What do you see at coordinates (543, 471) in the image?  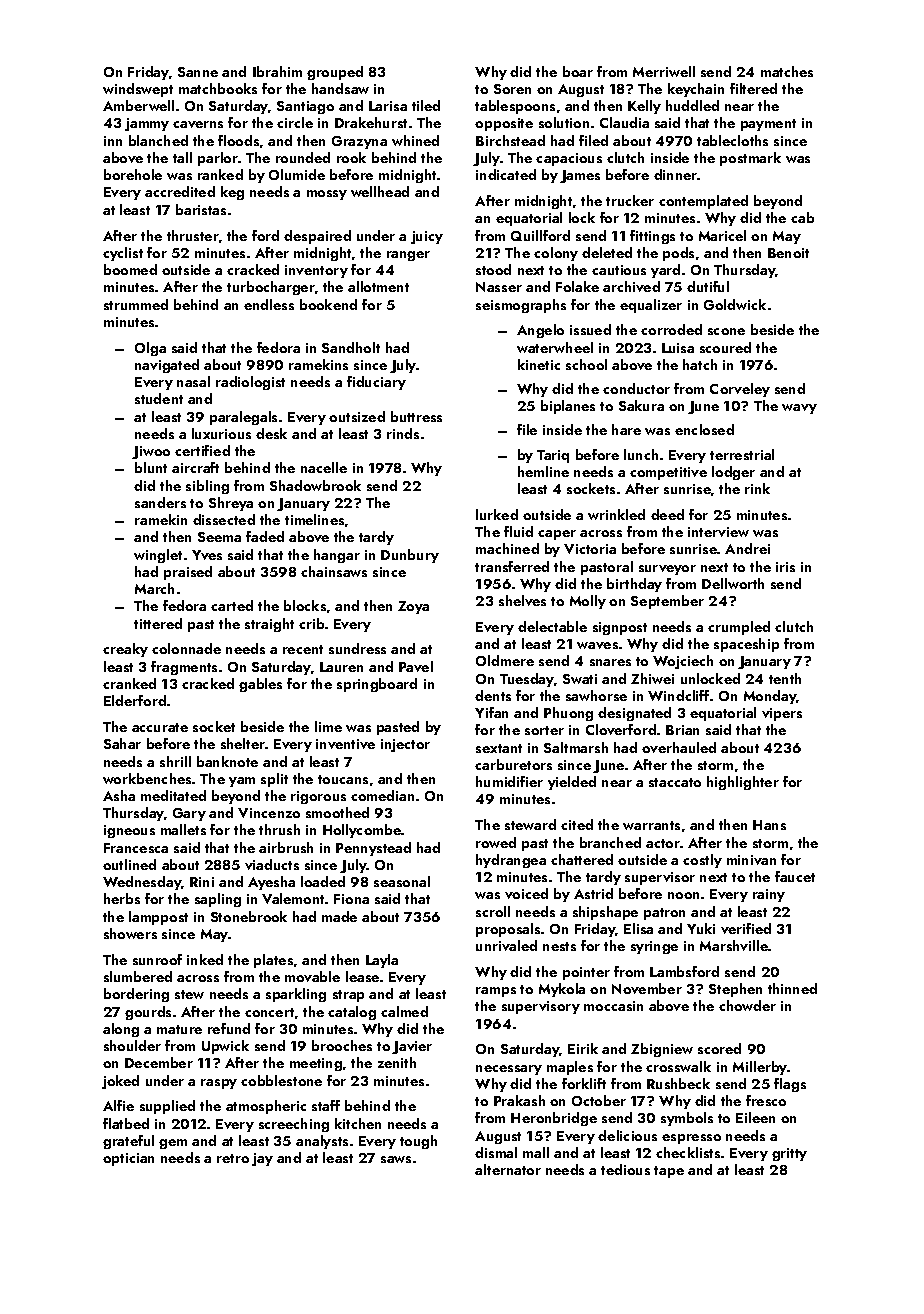 I see `hemline` at bounding box center [543, 471].
